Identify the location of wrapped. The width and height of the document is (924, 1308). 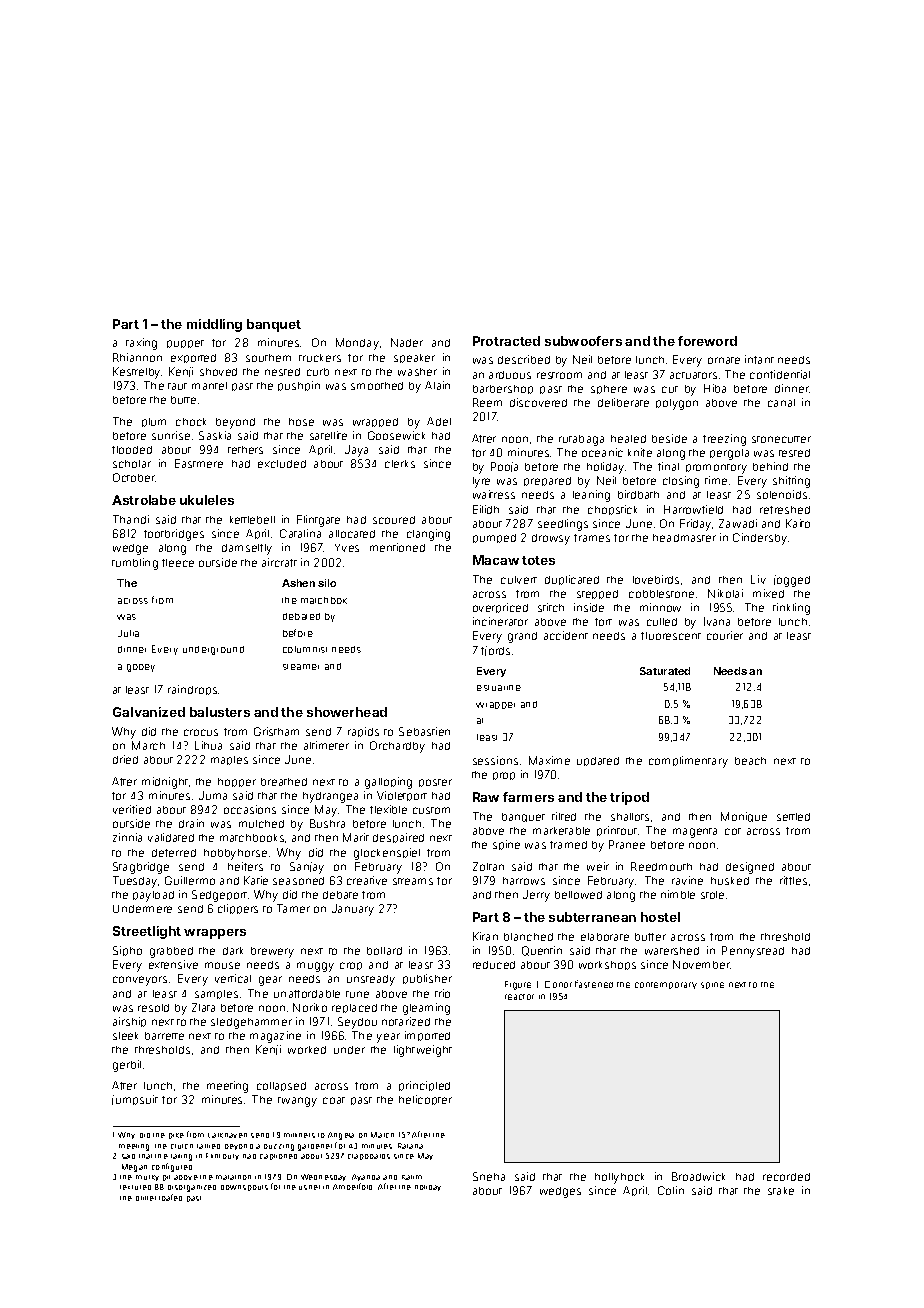
(375, 422).
